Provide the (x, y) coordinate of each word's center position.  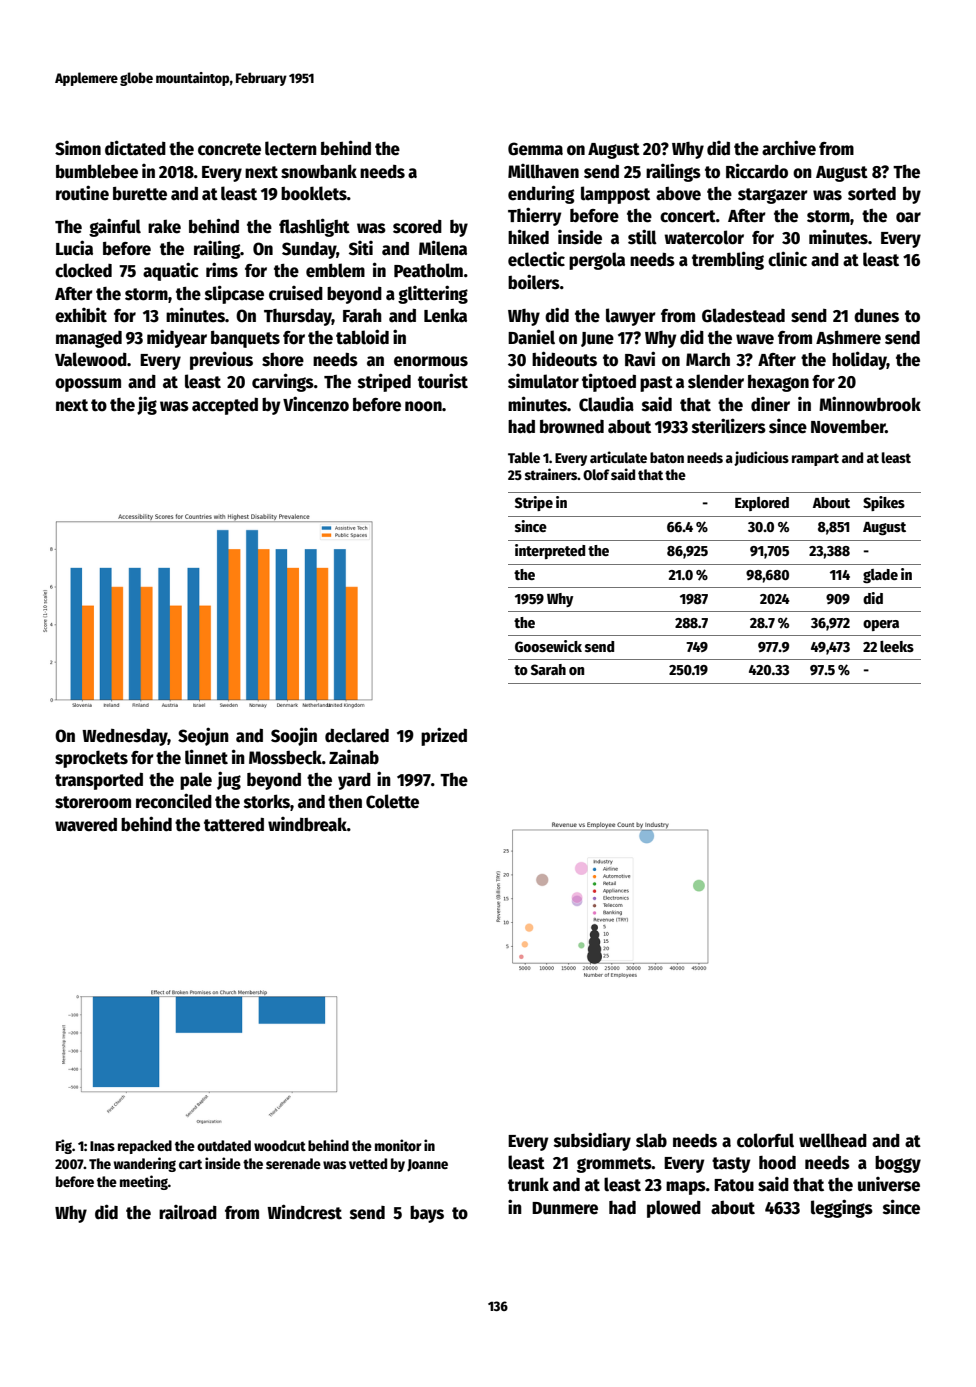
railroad (188, 1212)
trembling (728, 260)
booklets (314, 193)
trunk (528, 1184)
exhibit (81, 315)
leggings (842, 1208)
